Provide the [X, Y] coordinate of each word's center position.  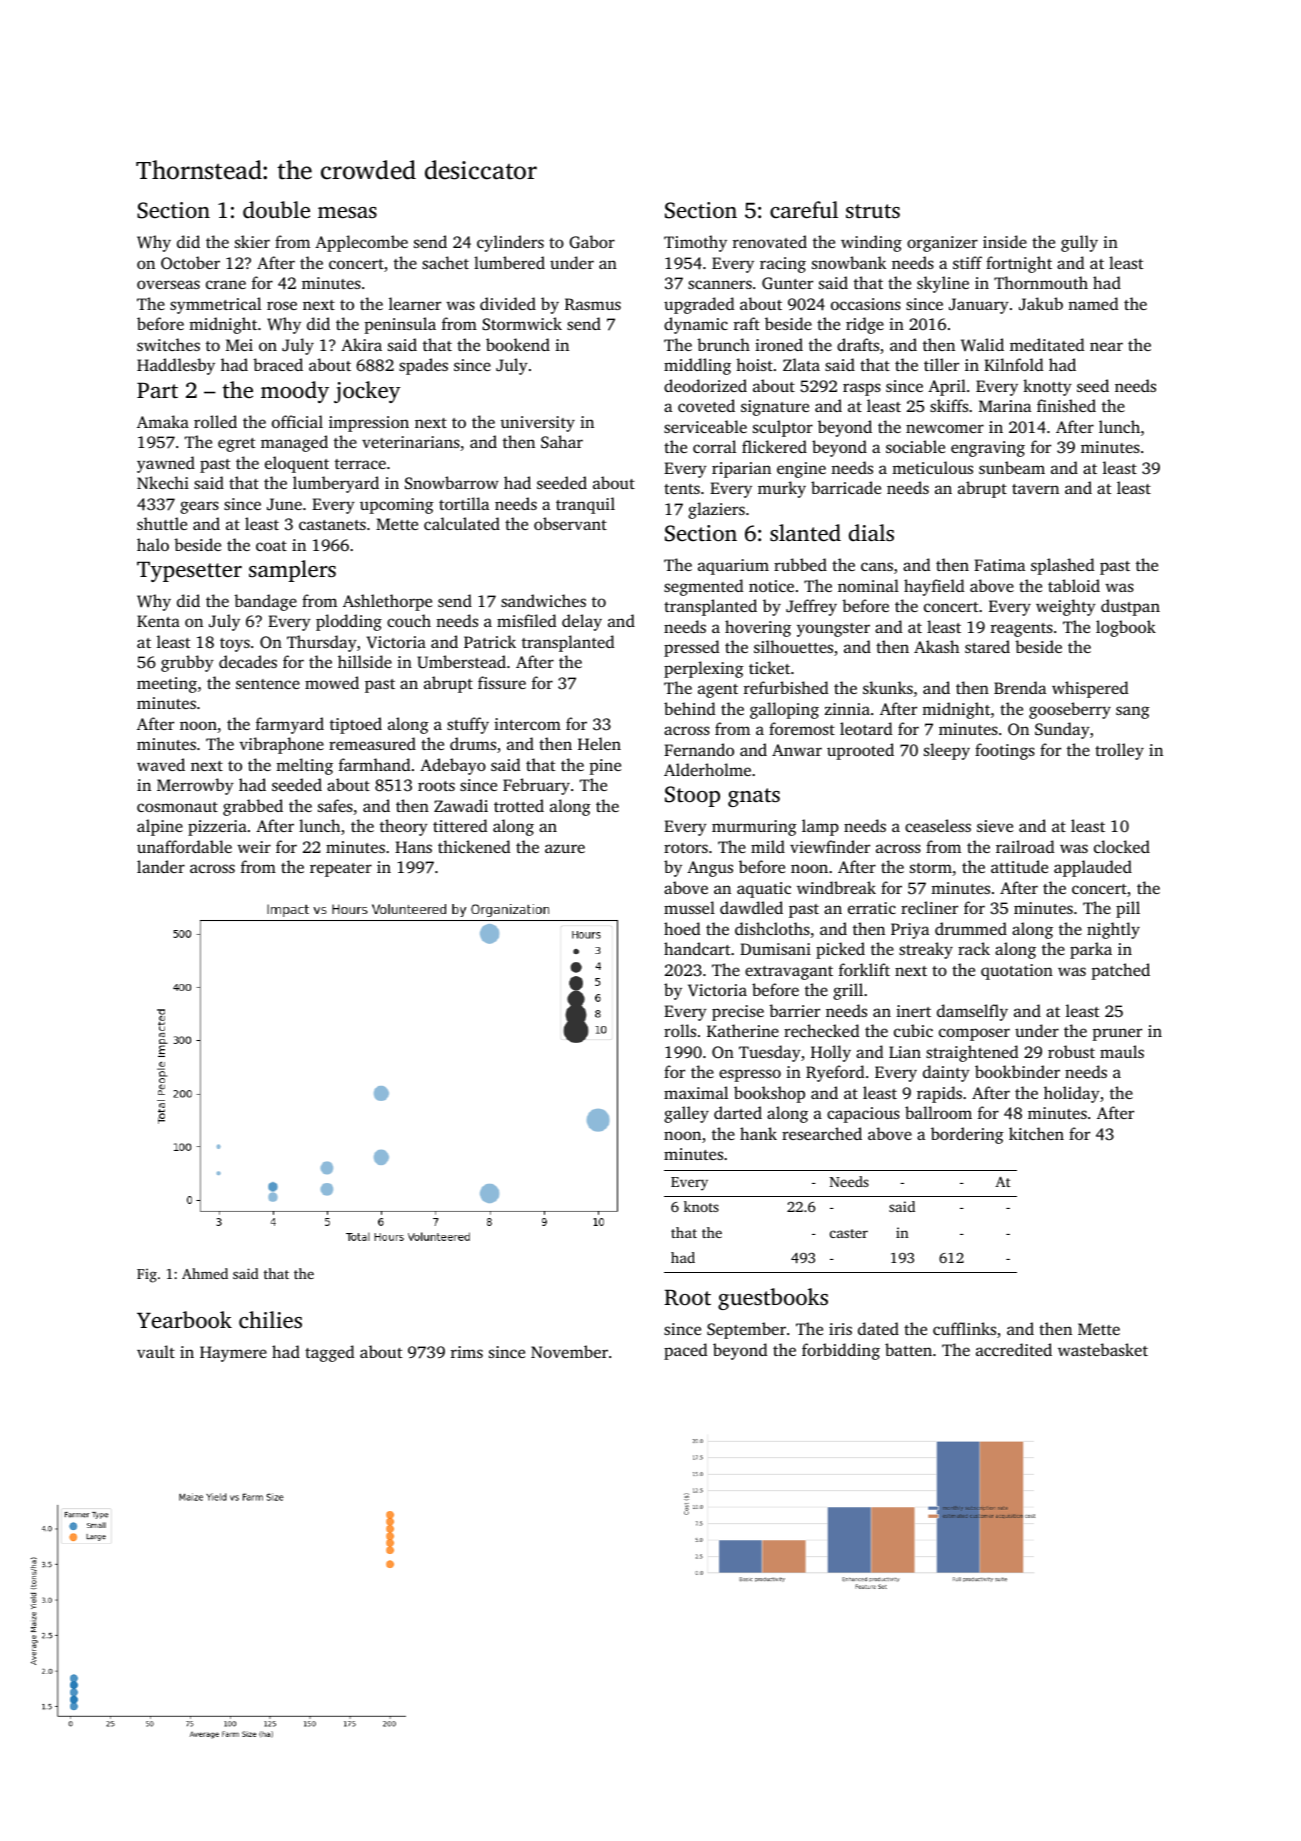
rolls [680, 1030]
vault [156, 1351]
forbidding [841, 1351]
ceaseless [938, 825]
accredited [1014, 1349]
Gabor [592, 242]
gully [1079, 243]
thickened [474, 846]
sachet [445, 262]
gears [199, 507]
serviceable [705, 426]
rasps [862, 389]
